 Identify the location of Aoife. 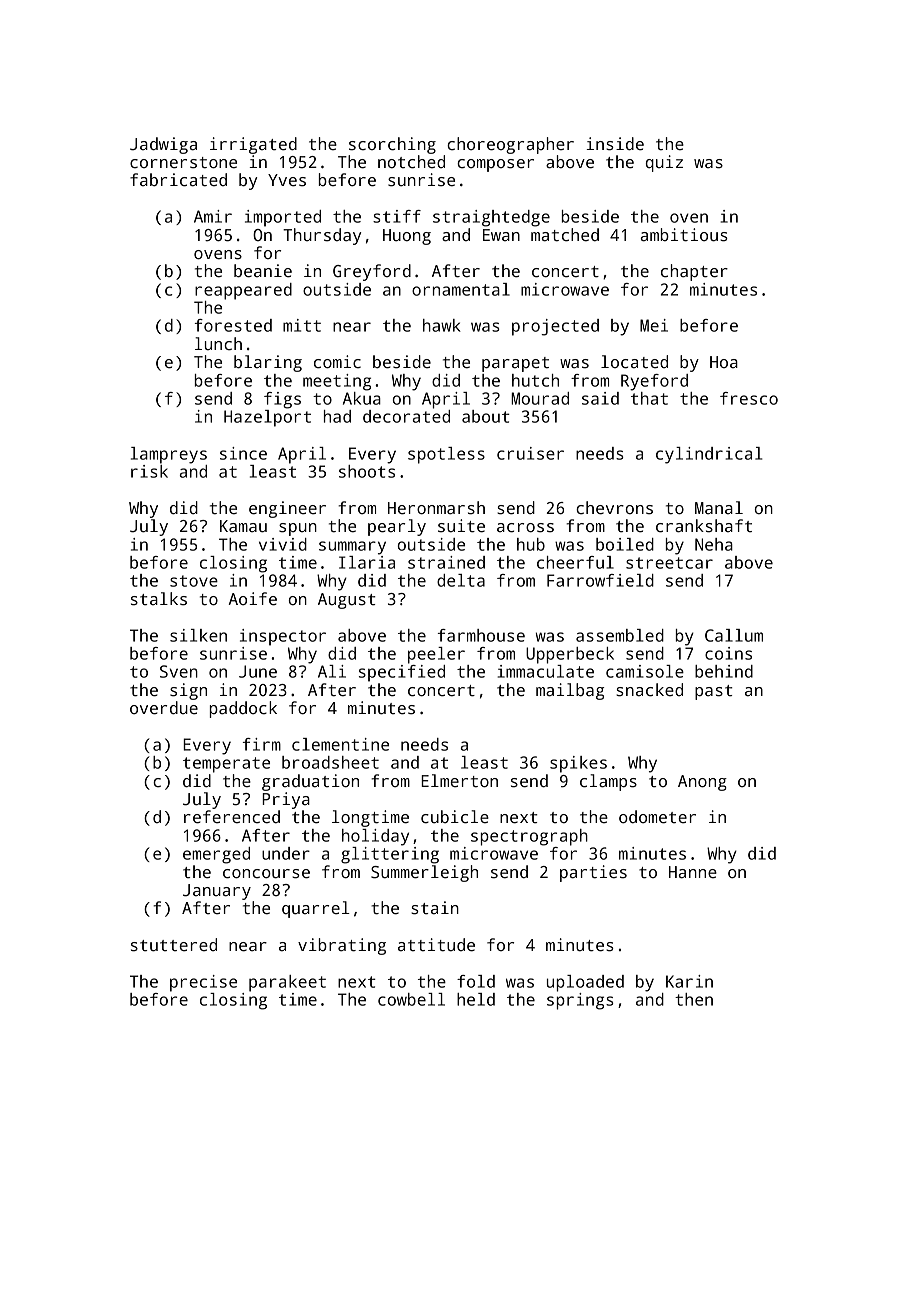
(252, 599).
